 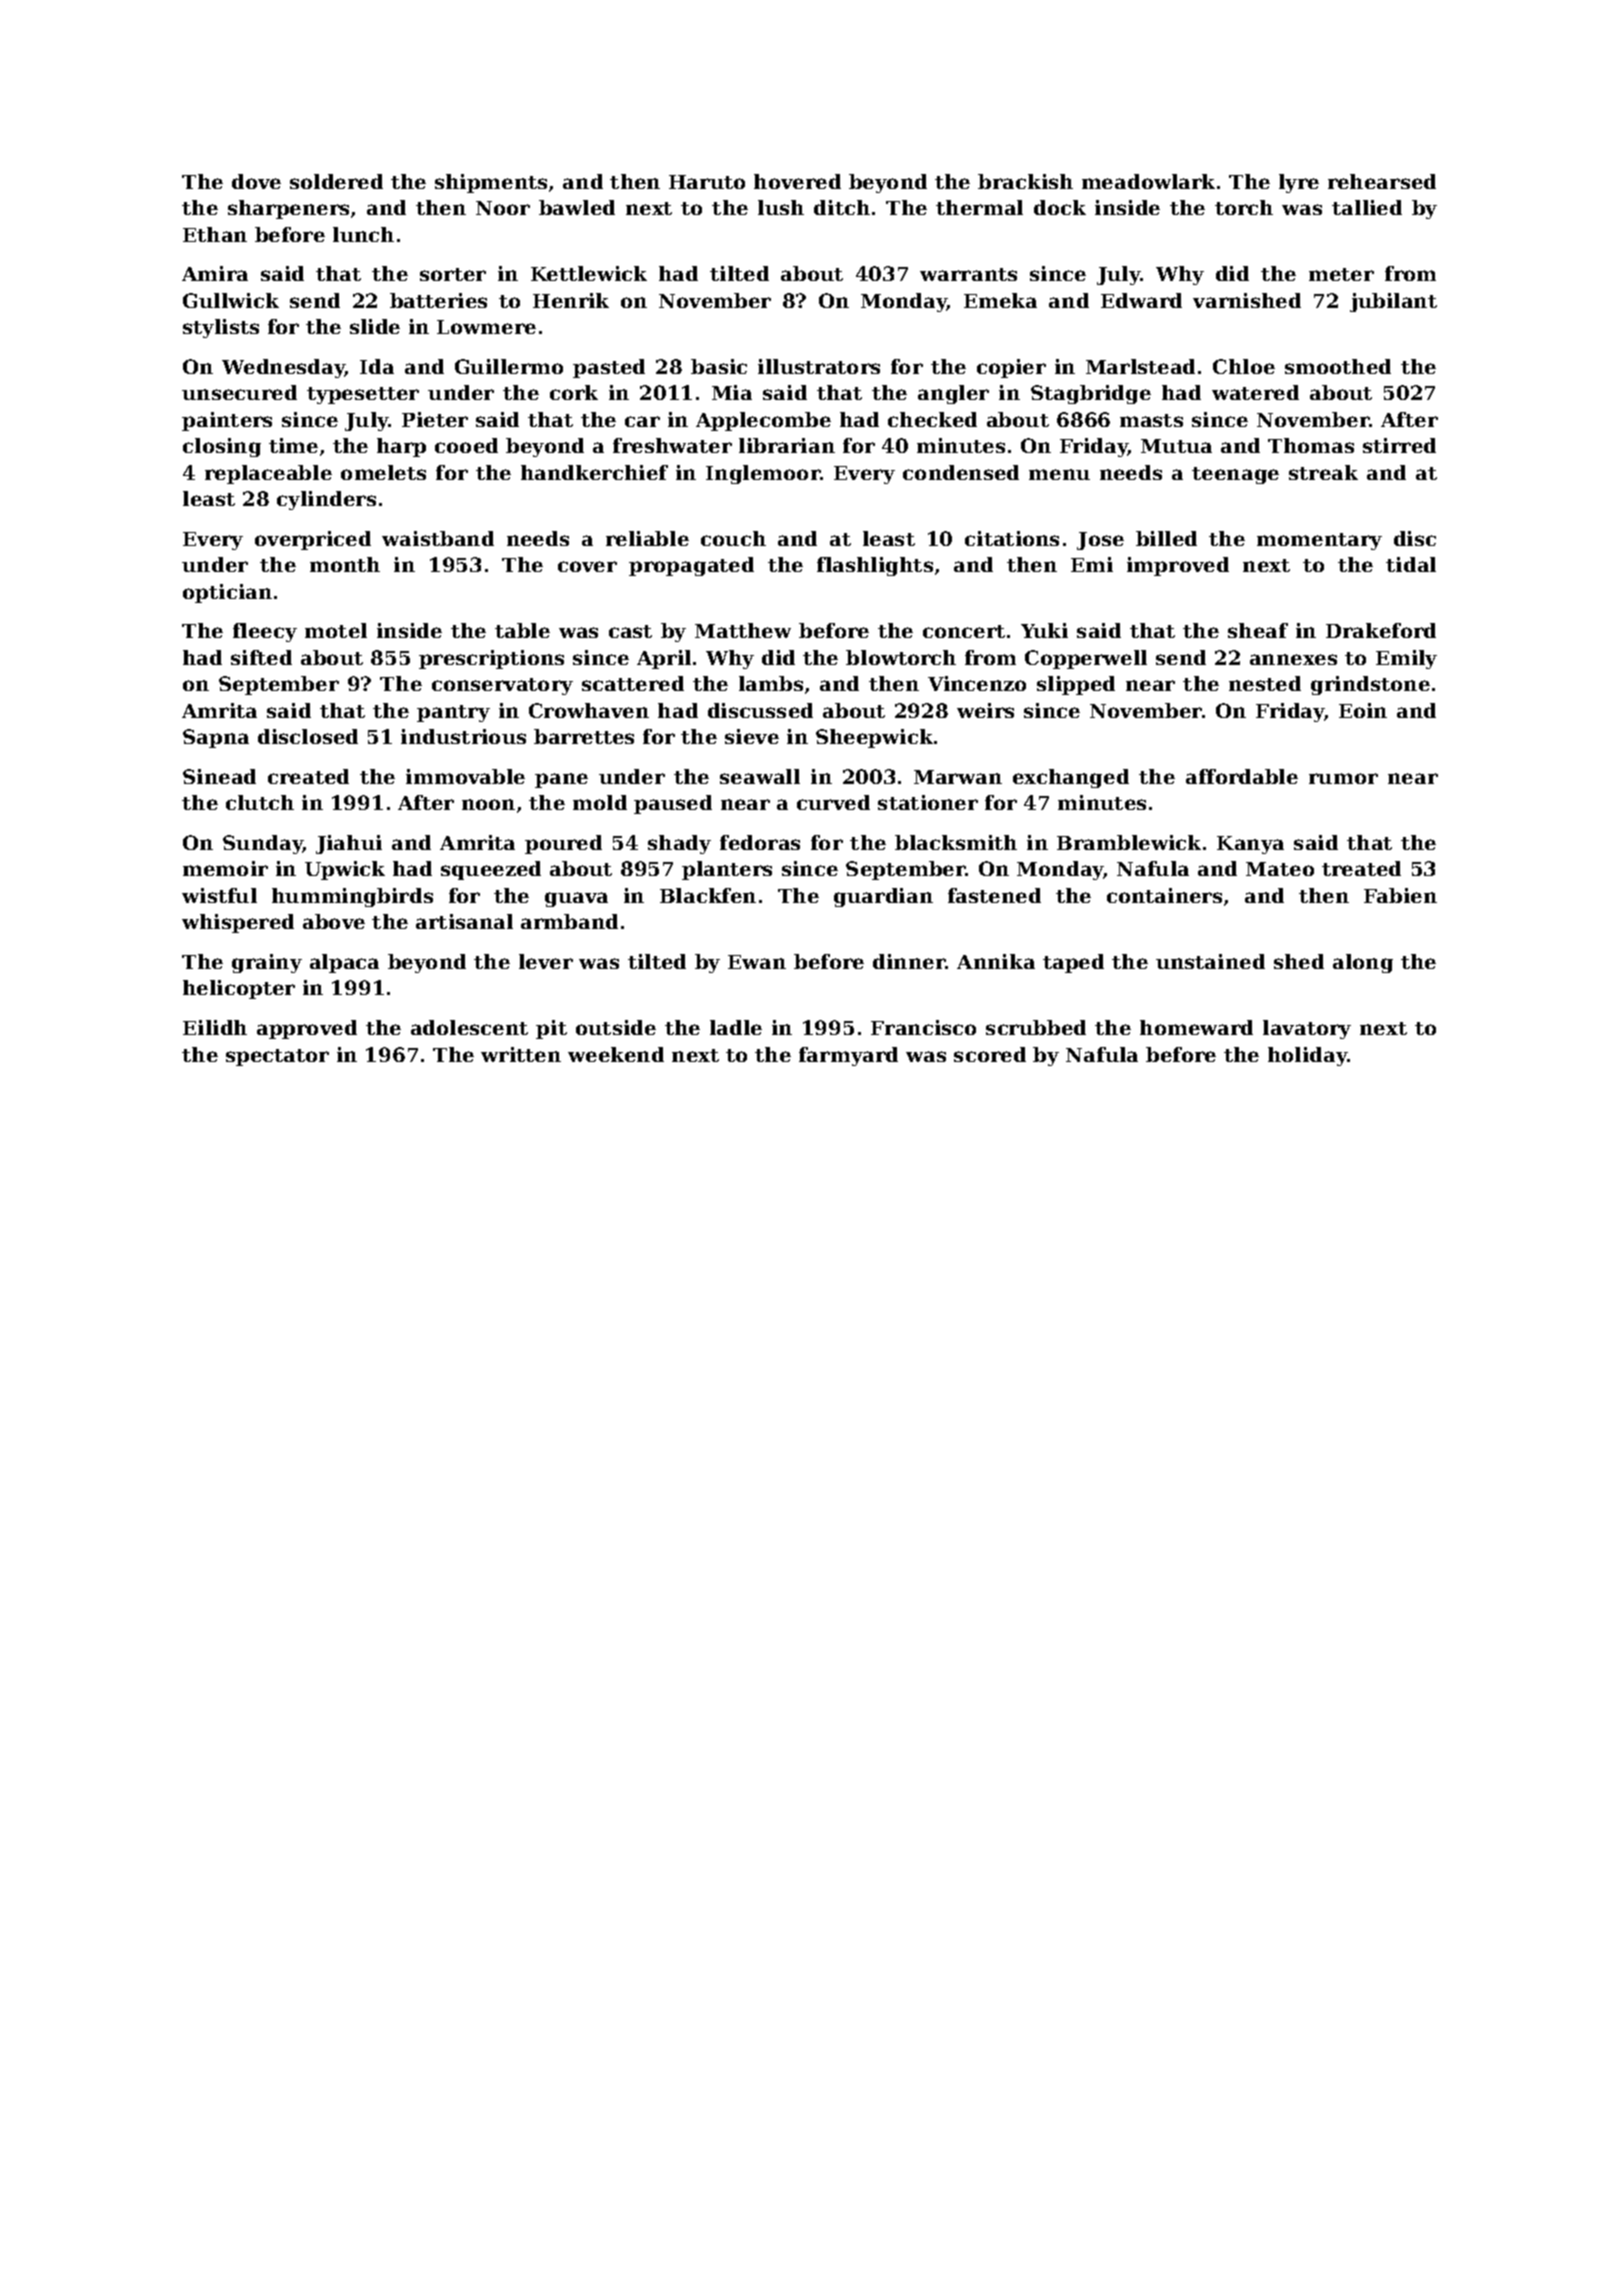 I want to click on meadowlark, so click(x=1148, y=181).
